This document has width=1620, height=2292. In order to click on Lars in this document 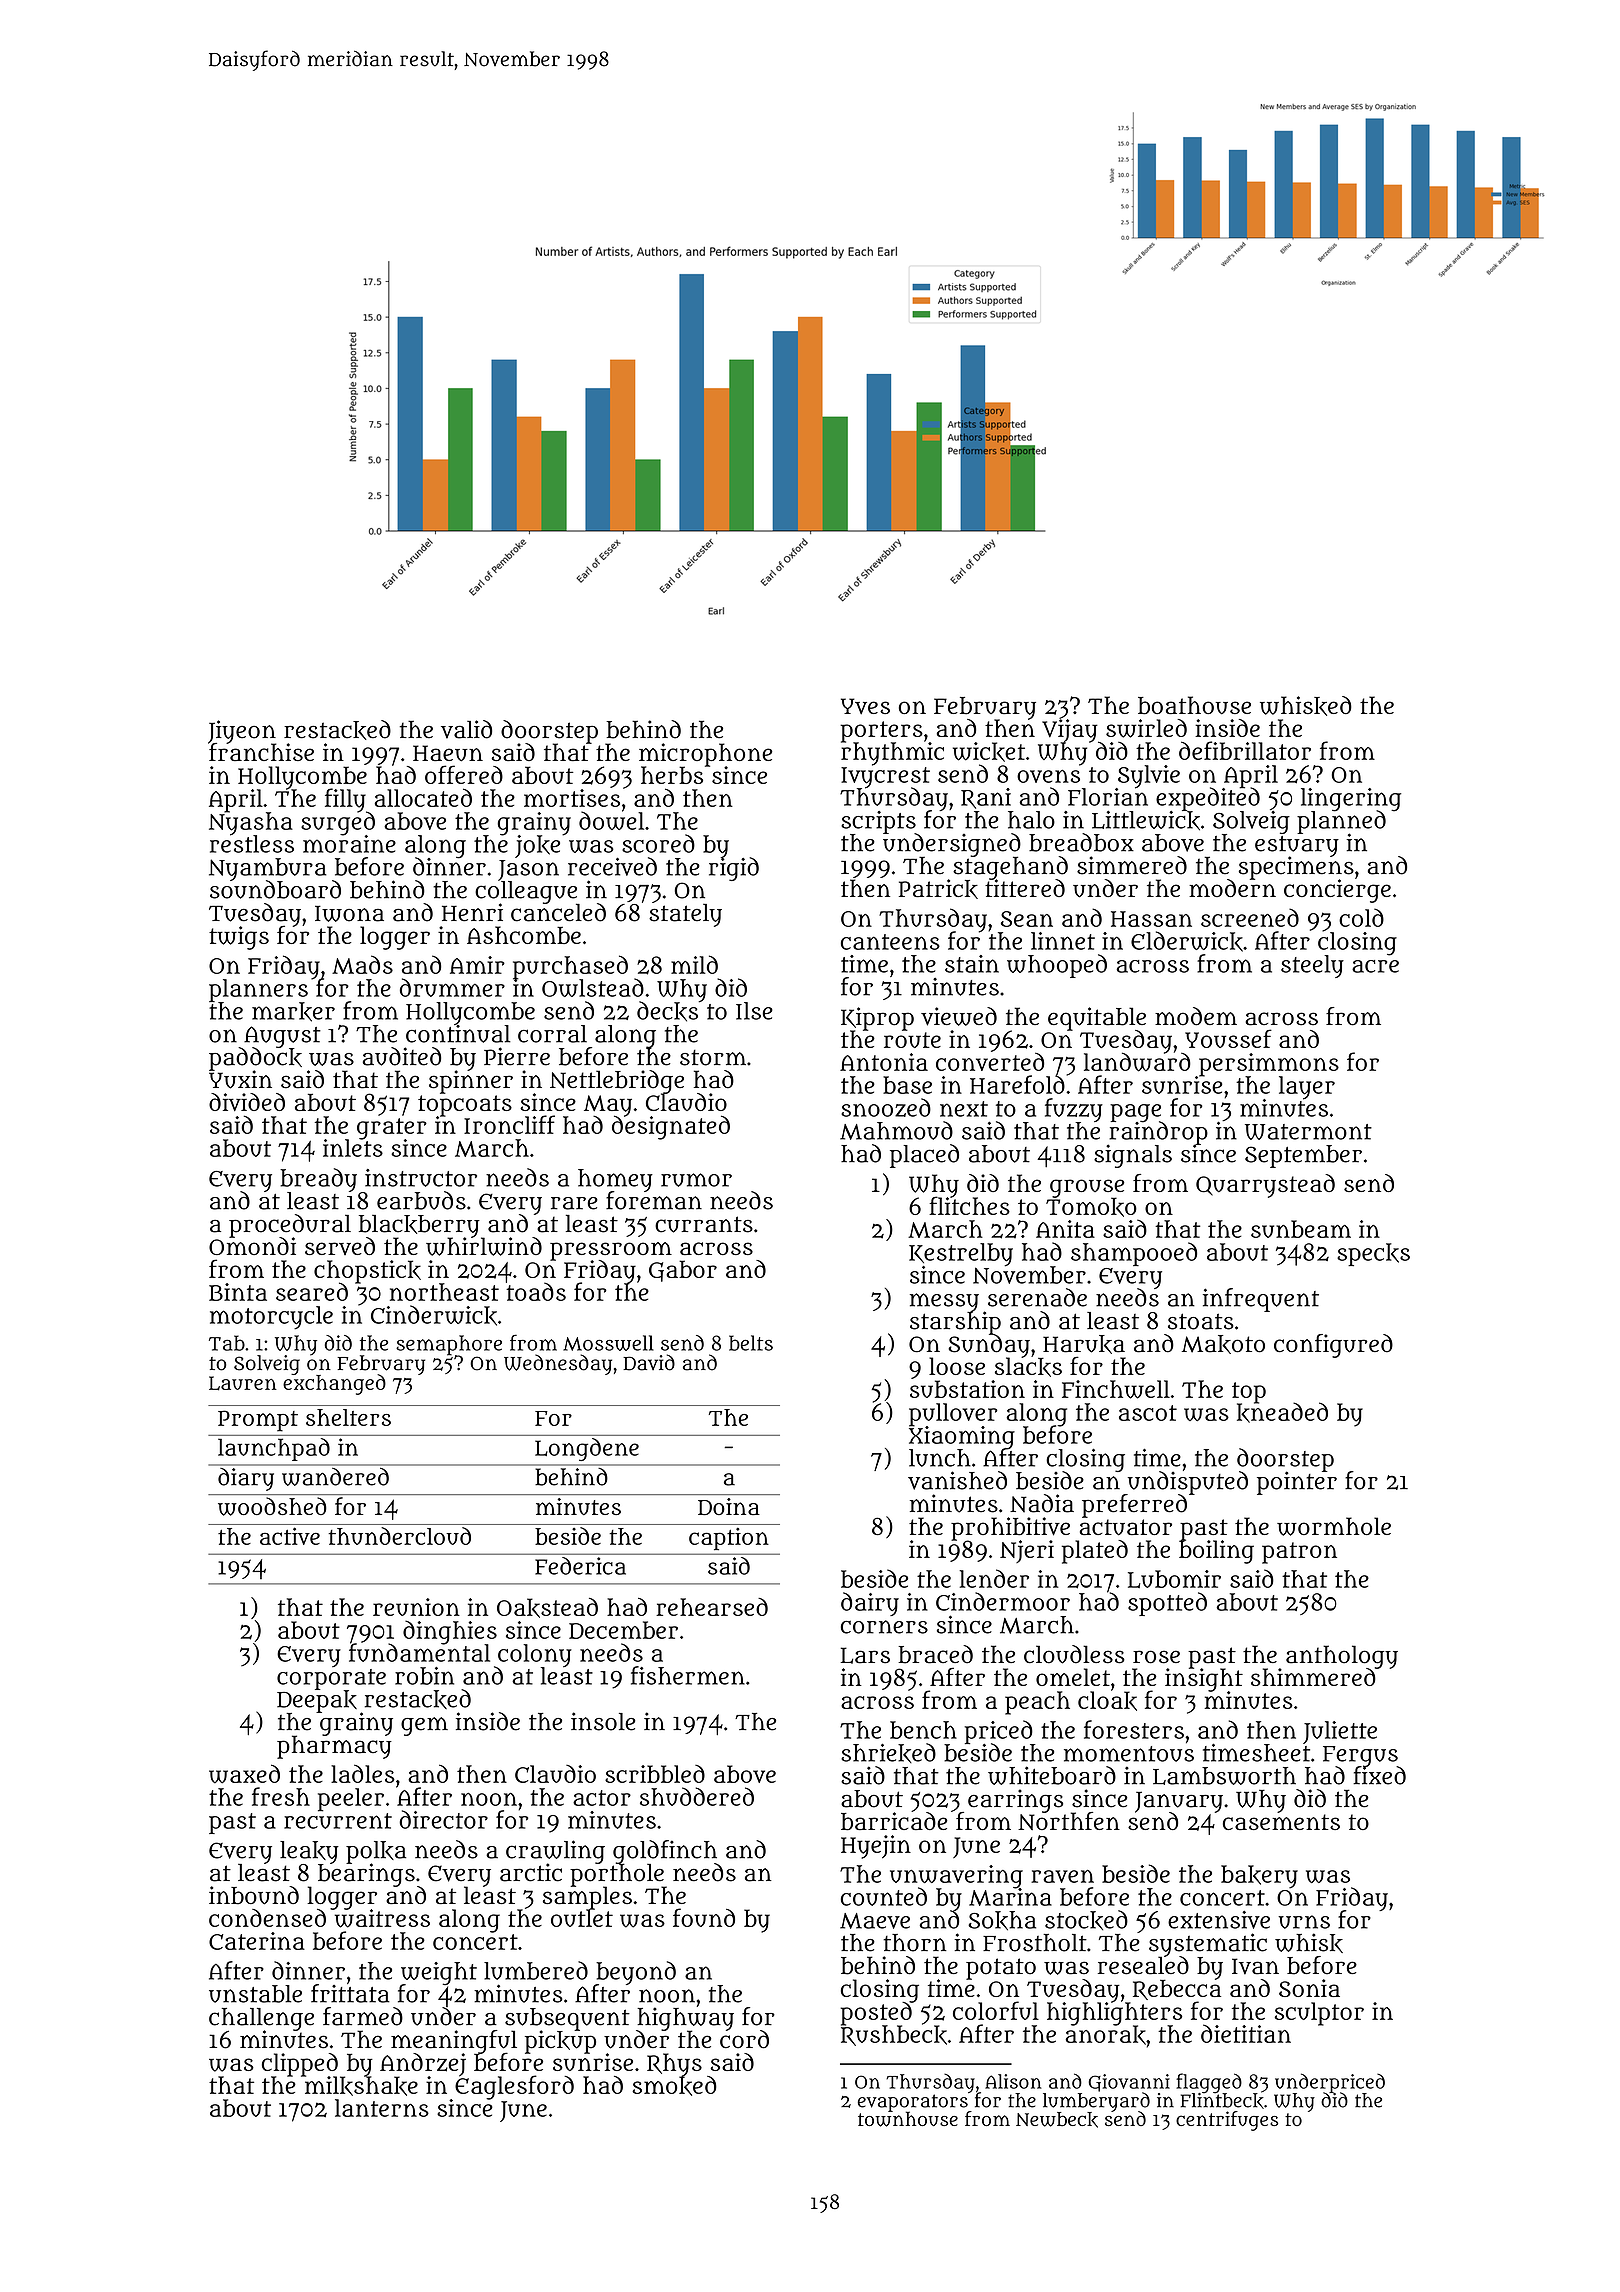, I will do `click(865, 1655)`.
